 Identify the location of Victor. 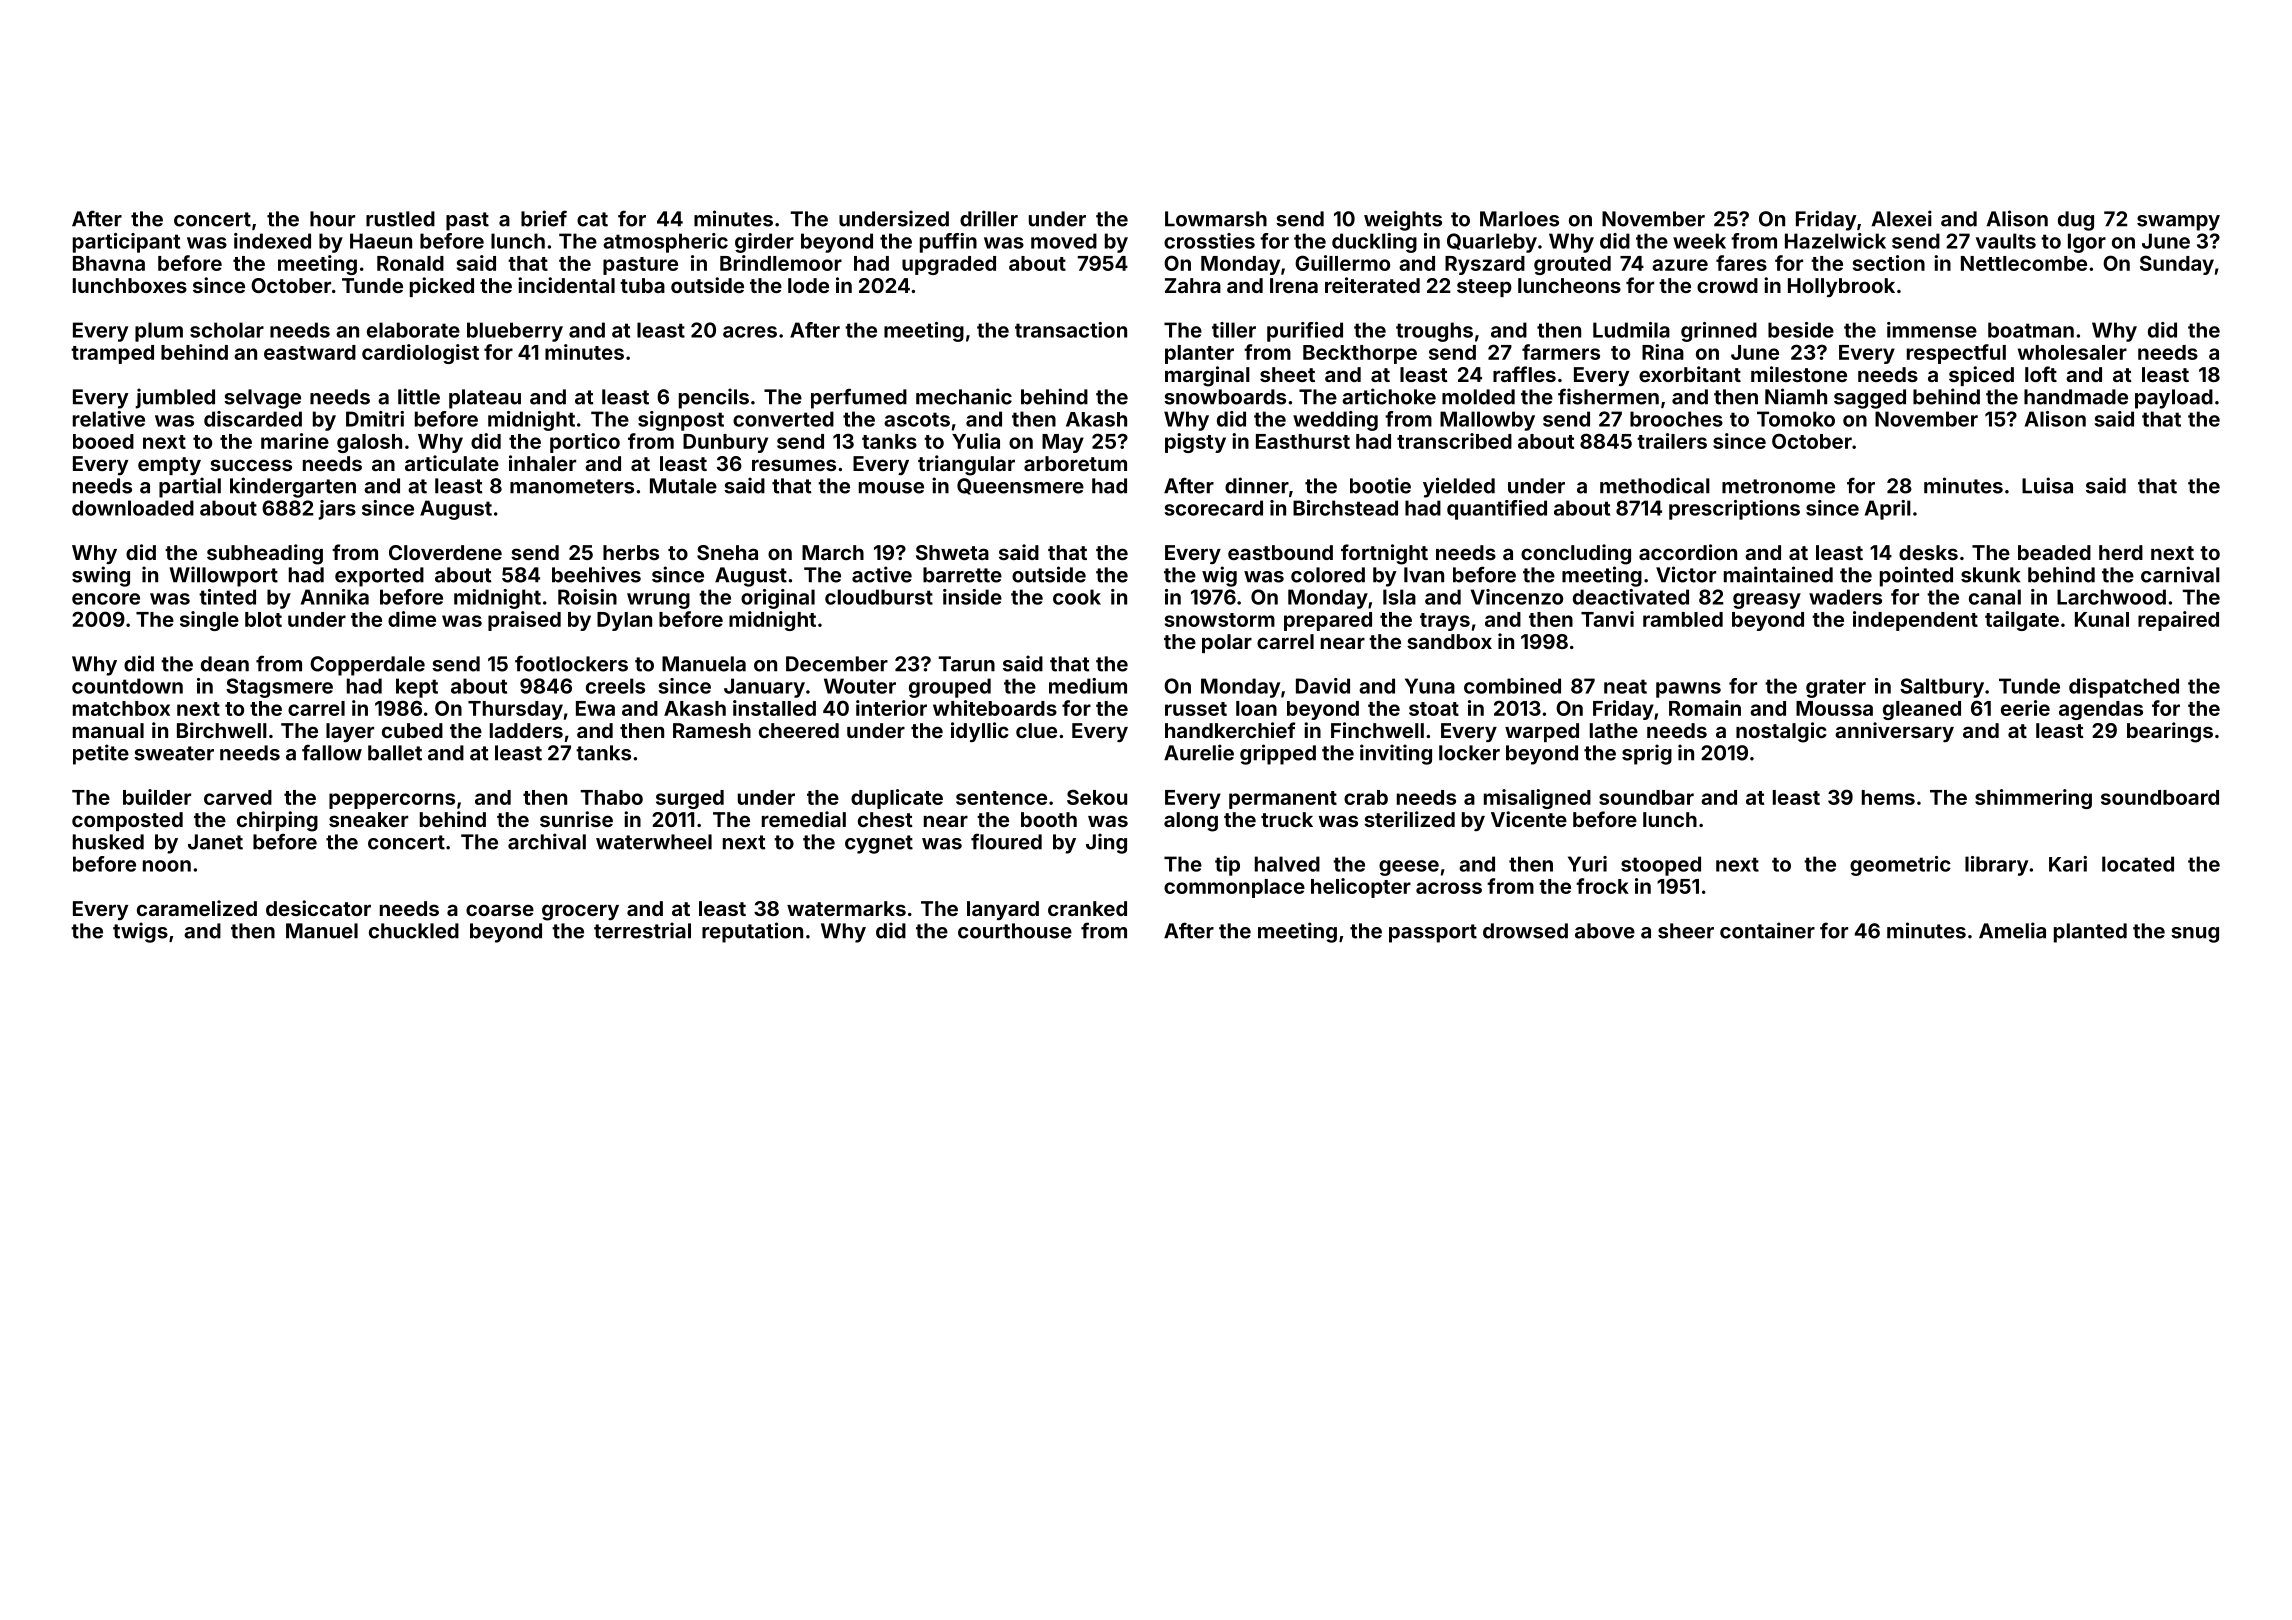
(1686, 574).
